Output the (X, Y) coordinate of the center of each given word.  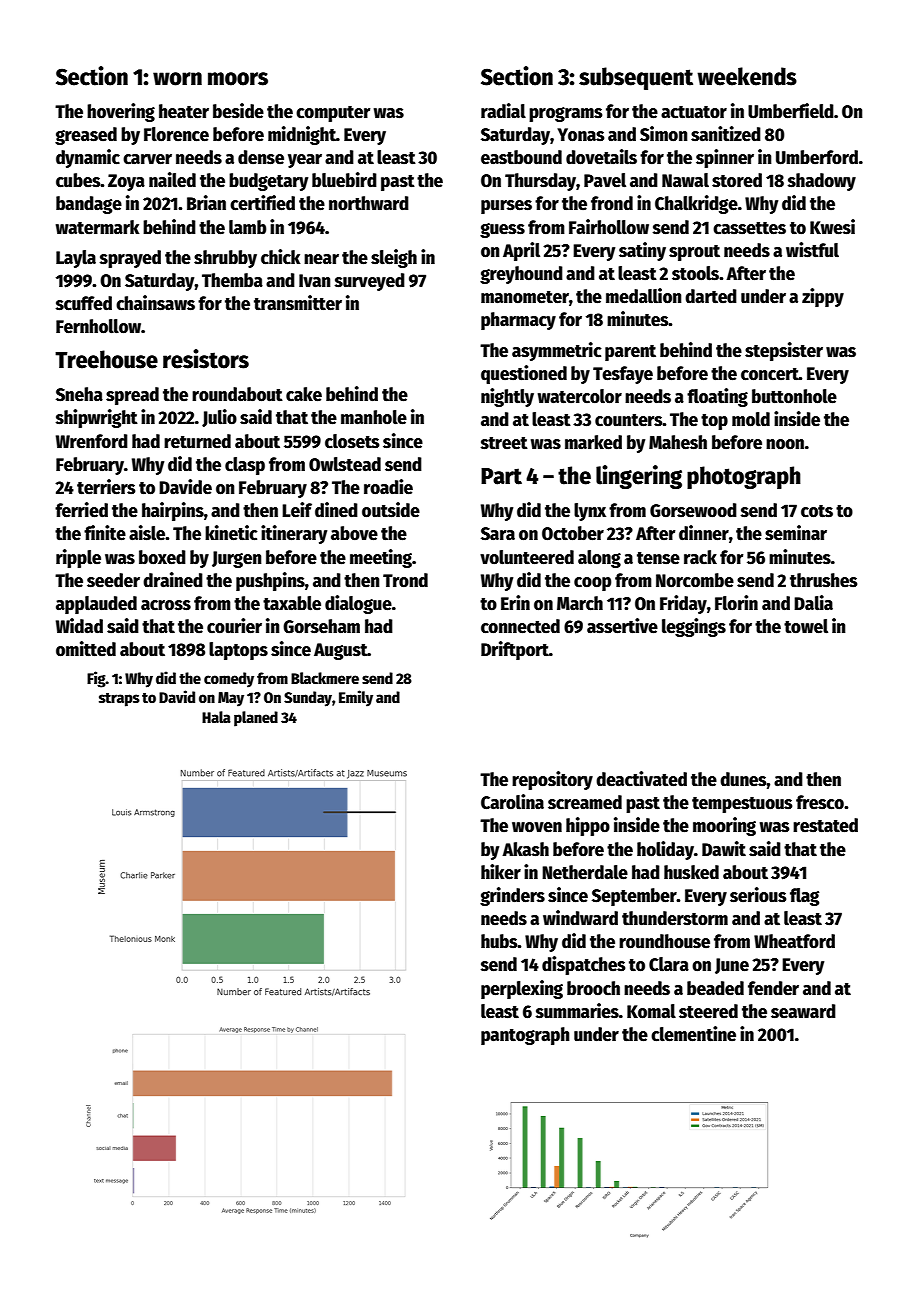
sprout (694, 253)
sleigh (394, 258)
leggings (694, 627)
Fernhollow (98, 326)
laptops (238, 651)
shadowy (822, 182)
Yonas (581, 135)
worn (177, 79)
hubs (499, 941)
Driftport (515, 650)
